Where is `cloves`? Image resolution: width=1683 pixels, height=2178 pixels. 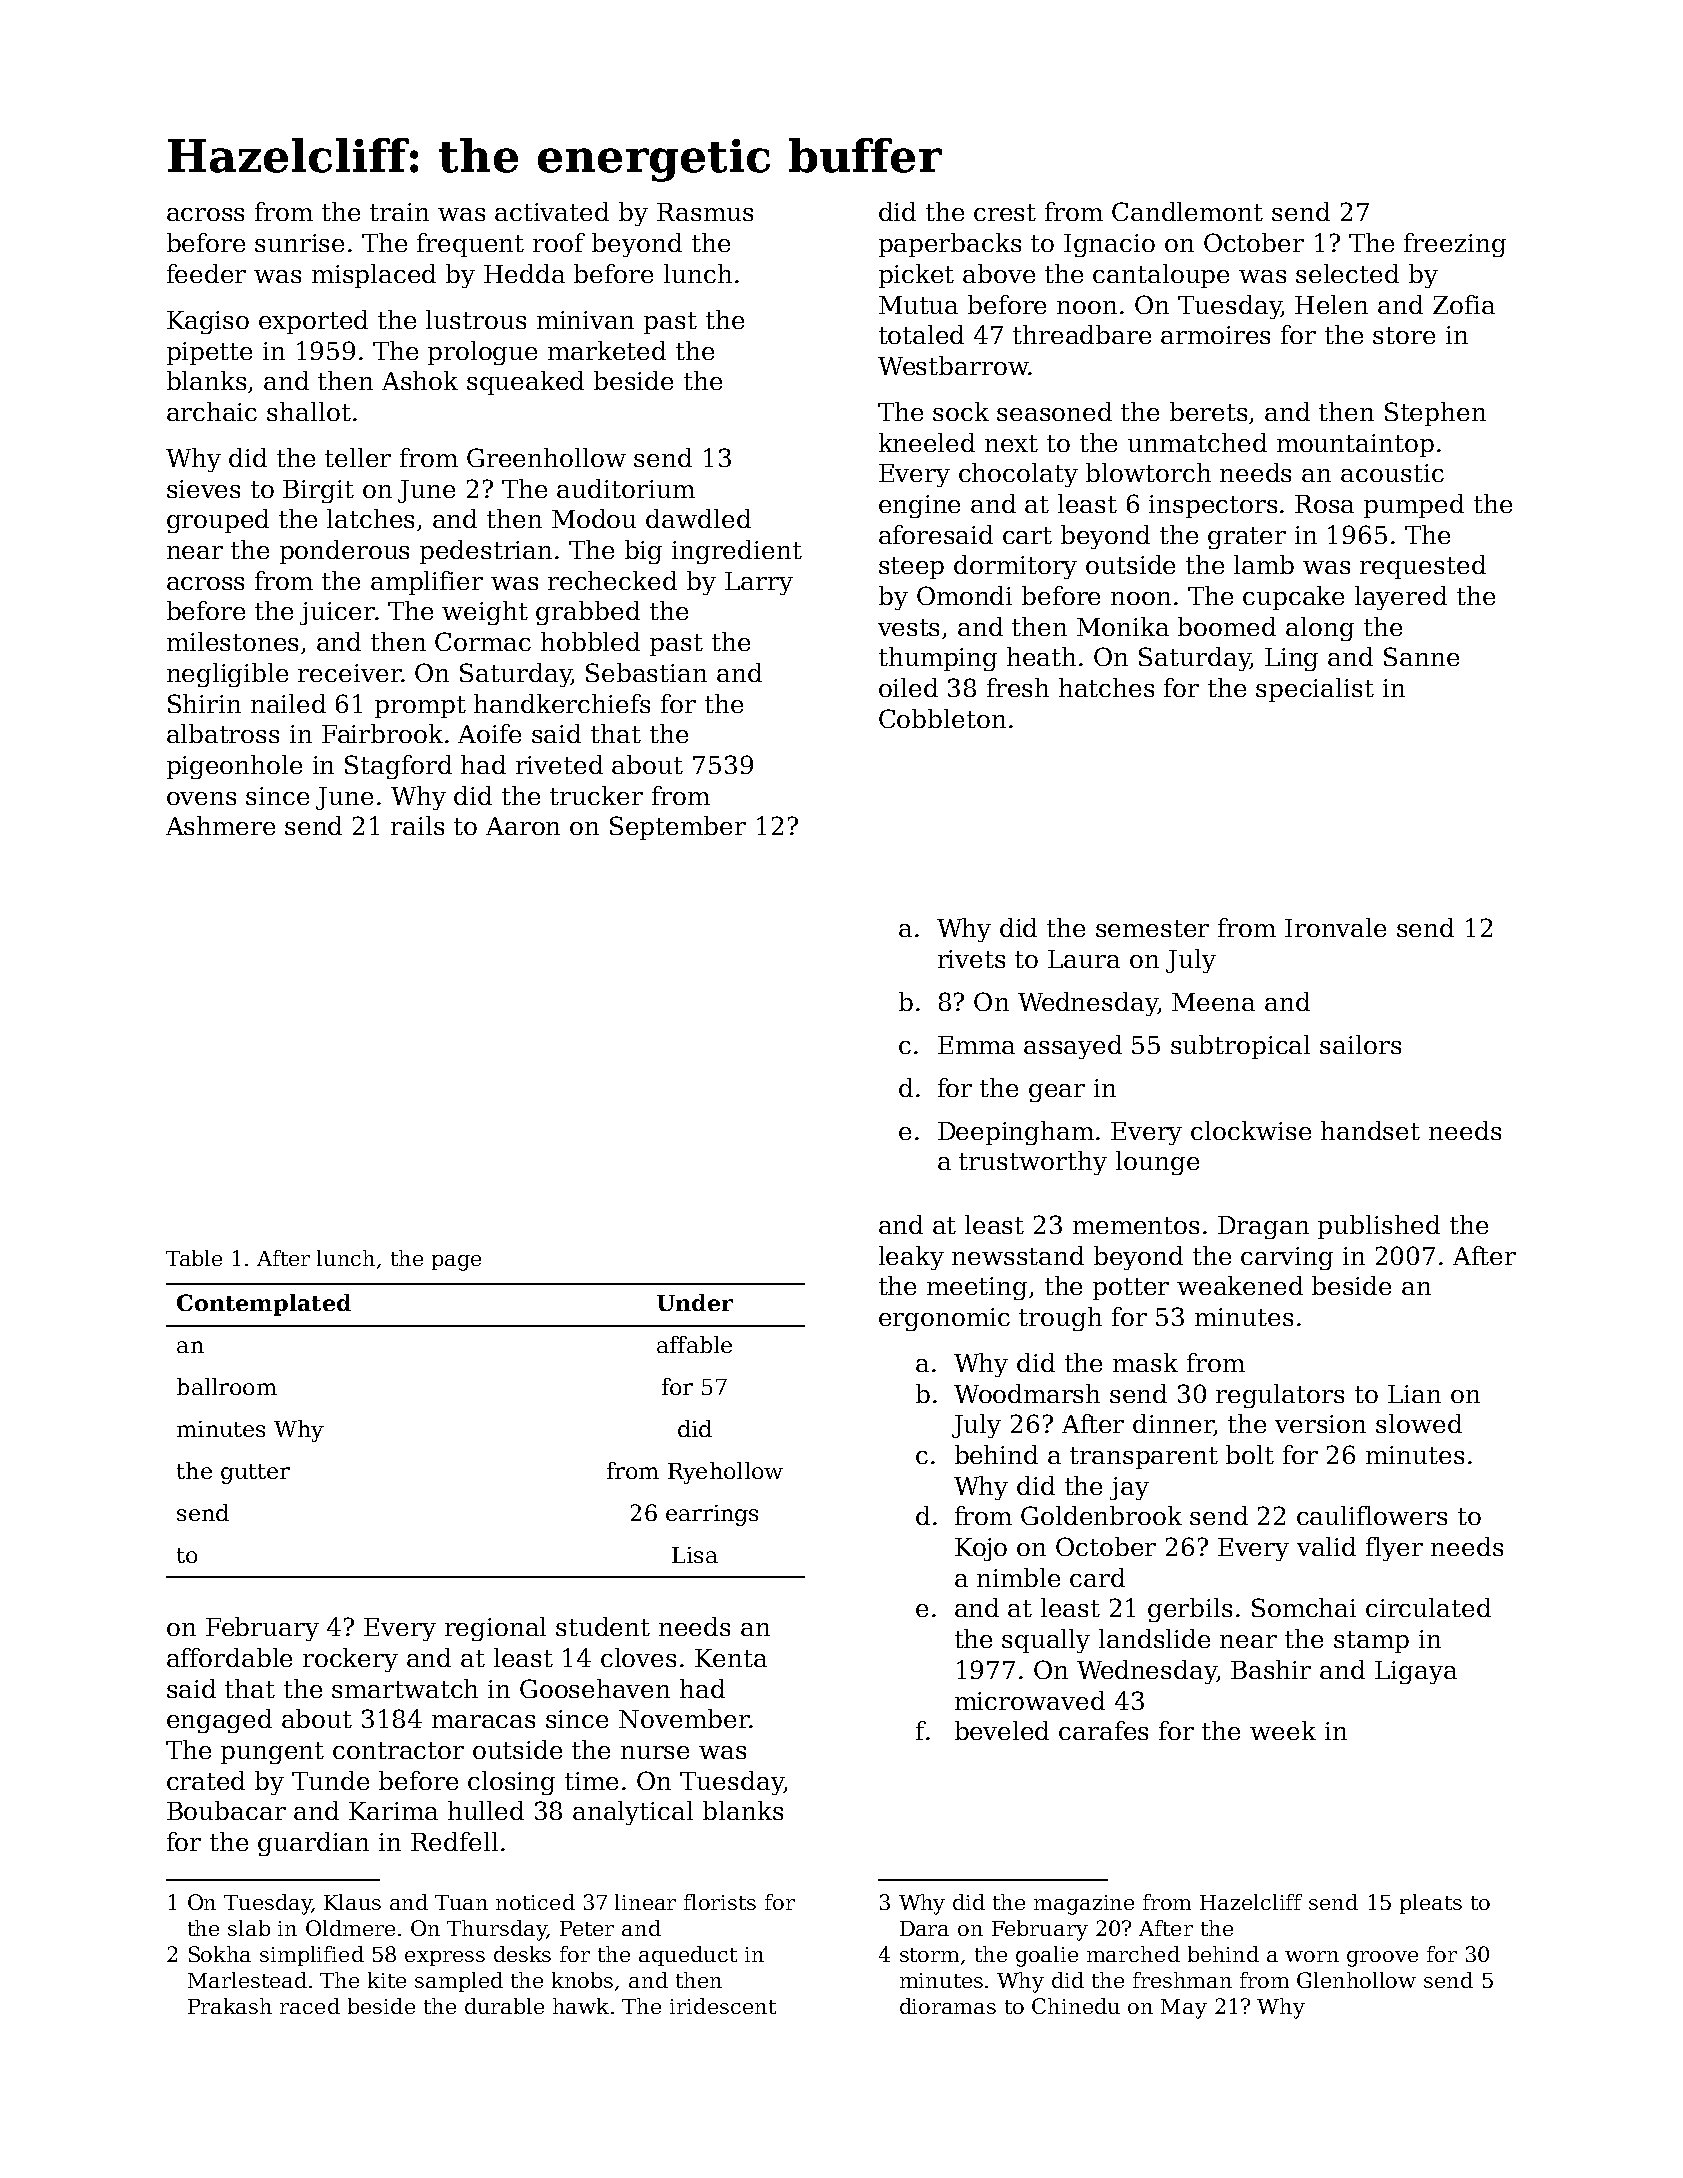 cloves is located at coordinates (638, 1657).
